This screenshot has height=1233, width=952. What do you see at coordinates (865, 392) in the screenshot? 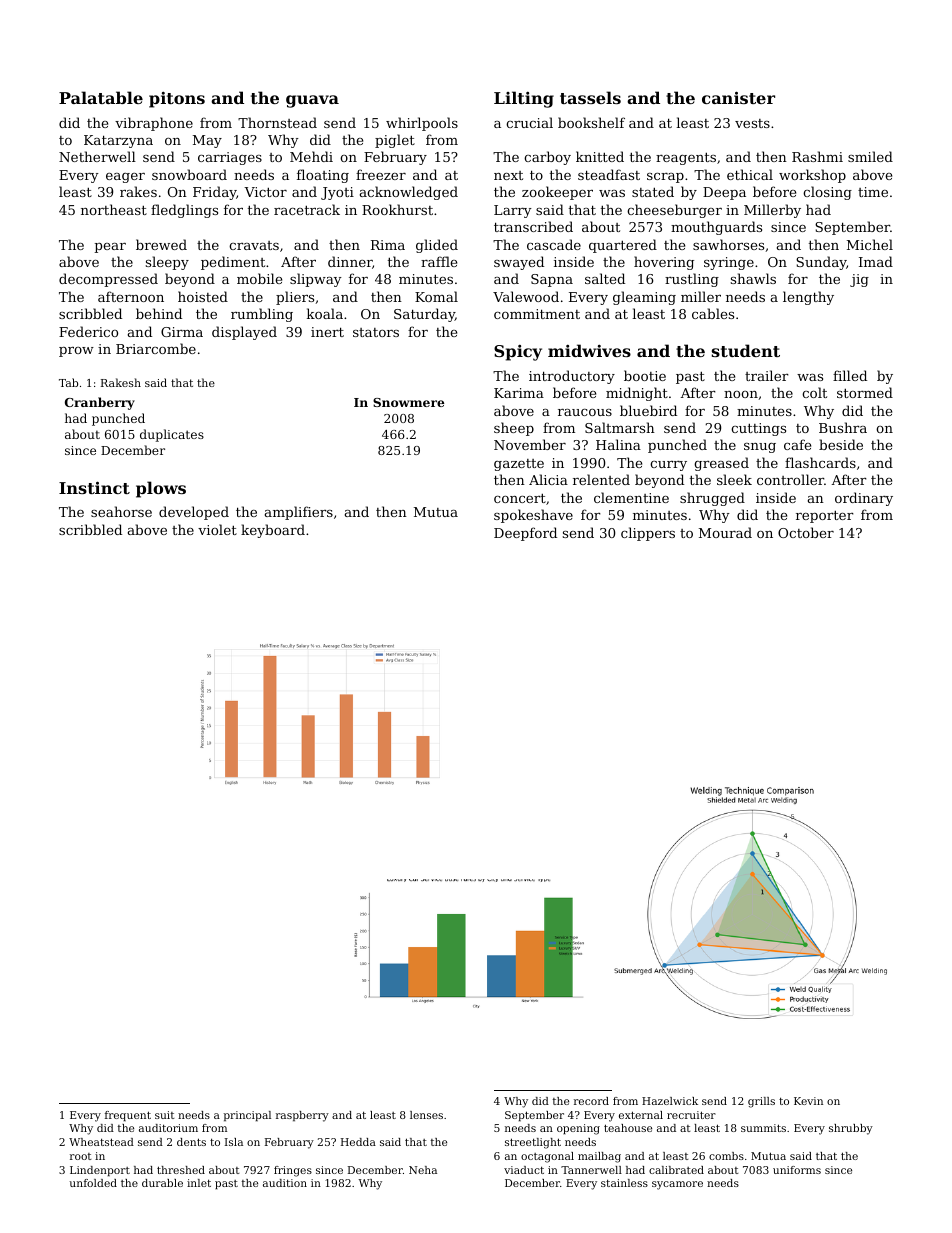
I see `stormed` at bounding box center [865, 392].
